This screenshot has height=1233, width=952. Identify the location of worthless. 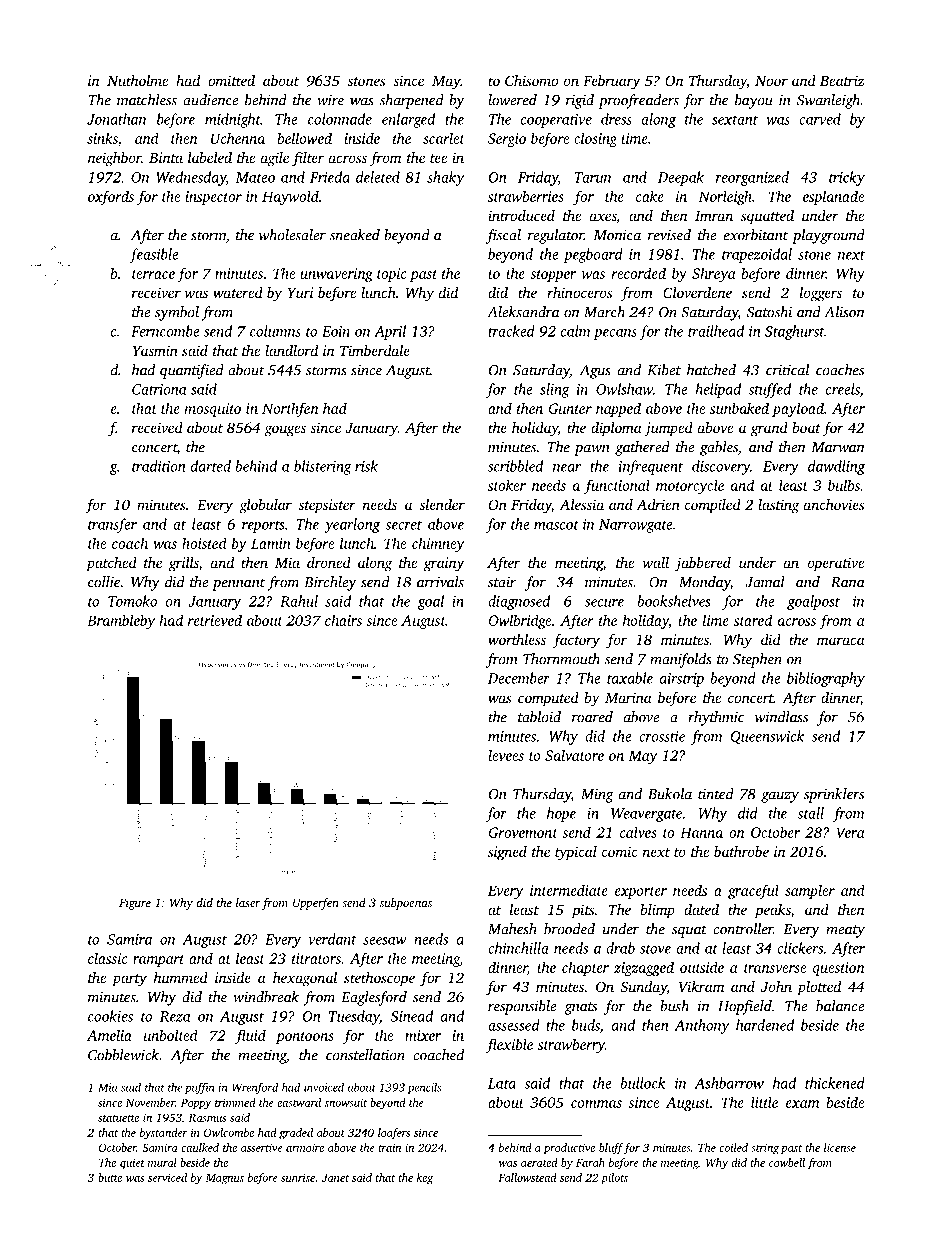
(517, 639).
